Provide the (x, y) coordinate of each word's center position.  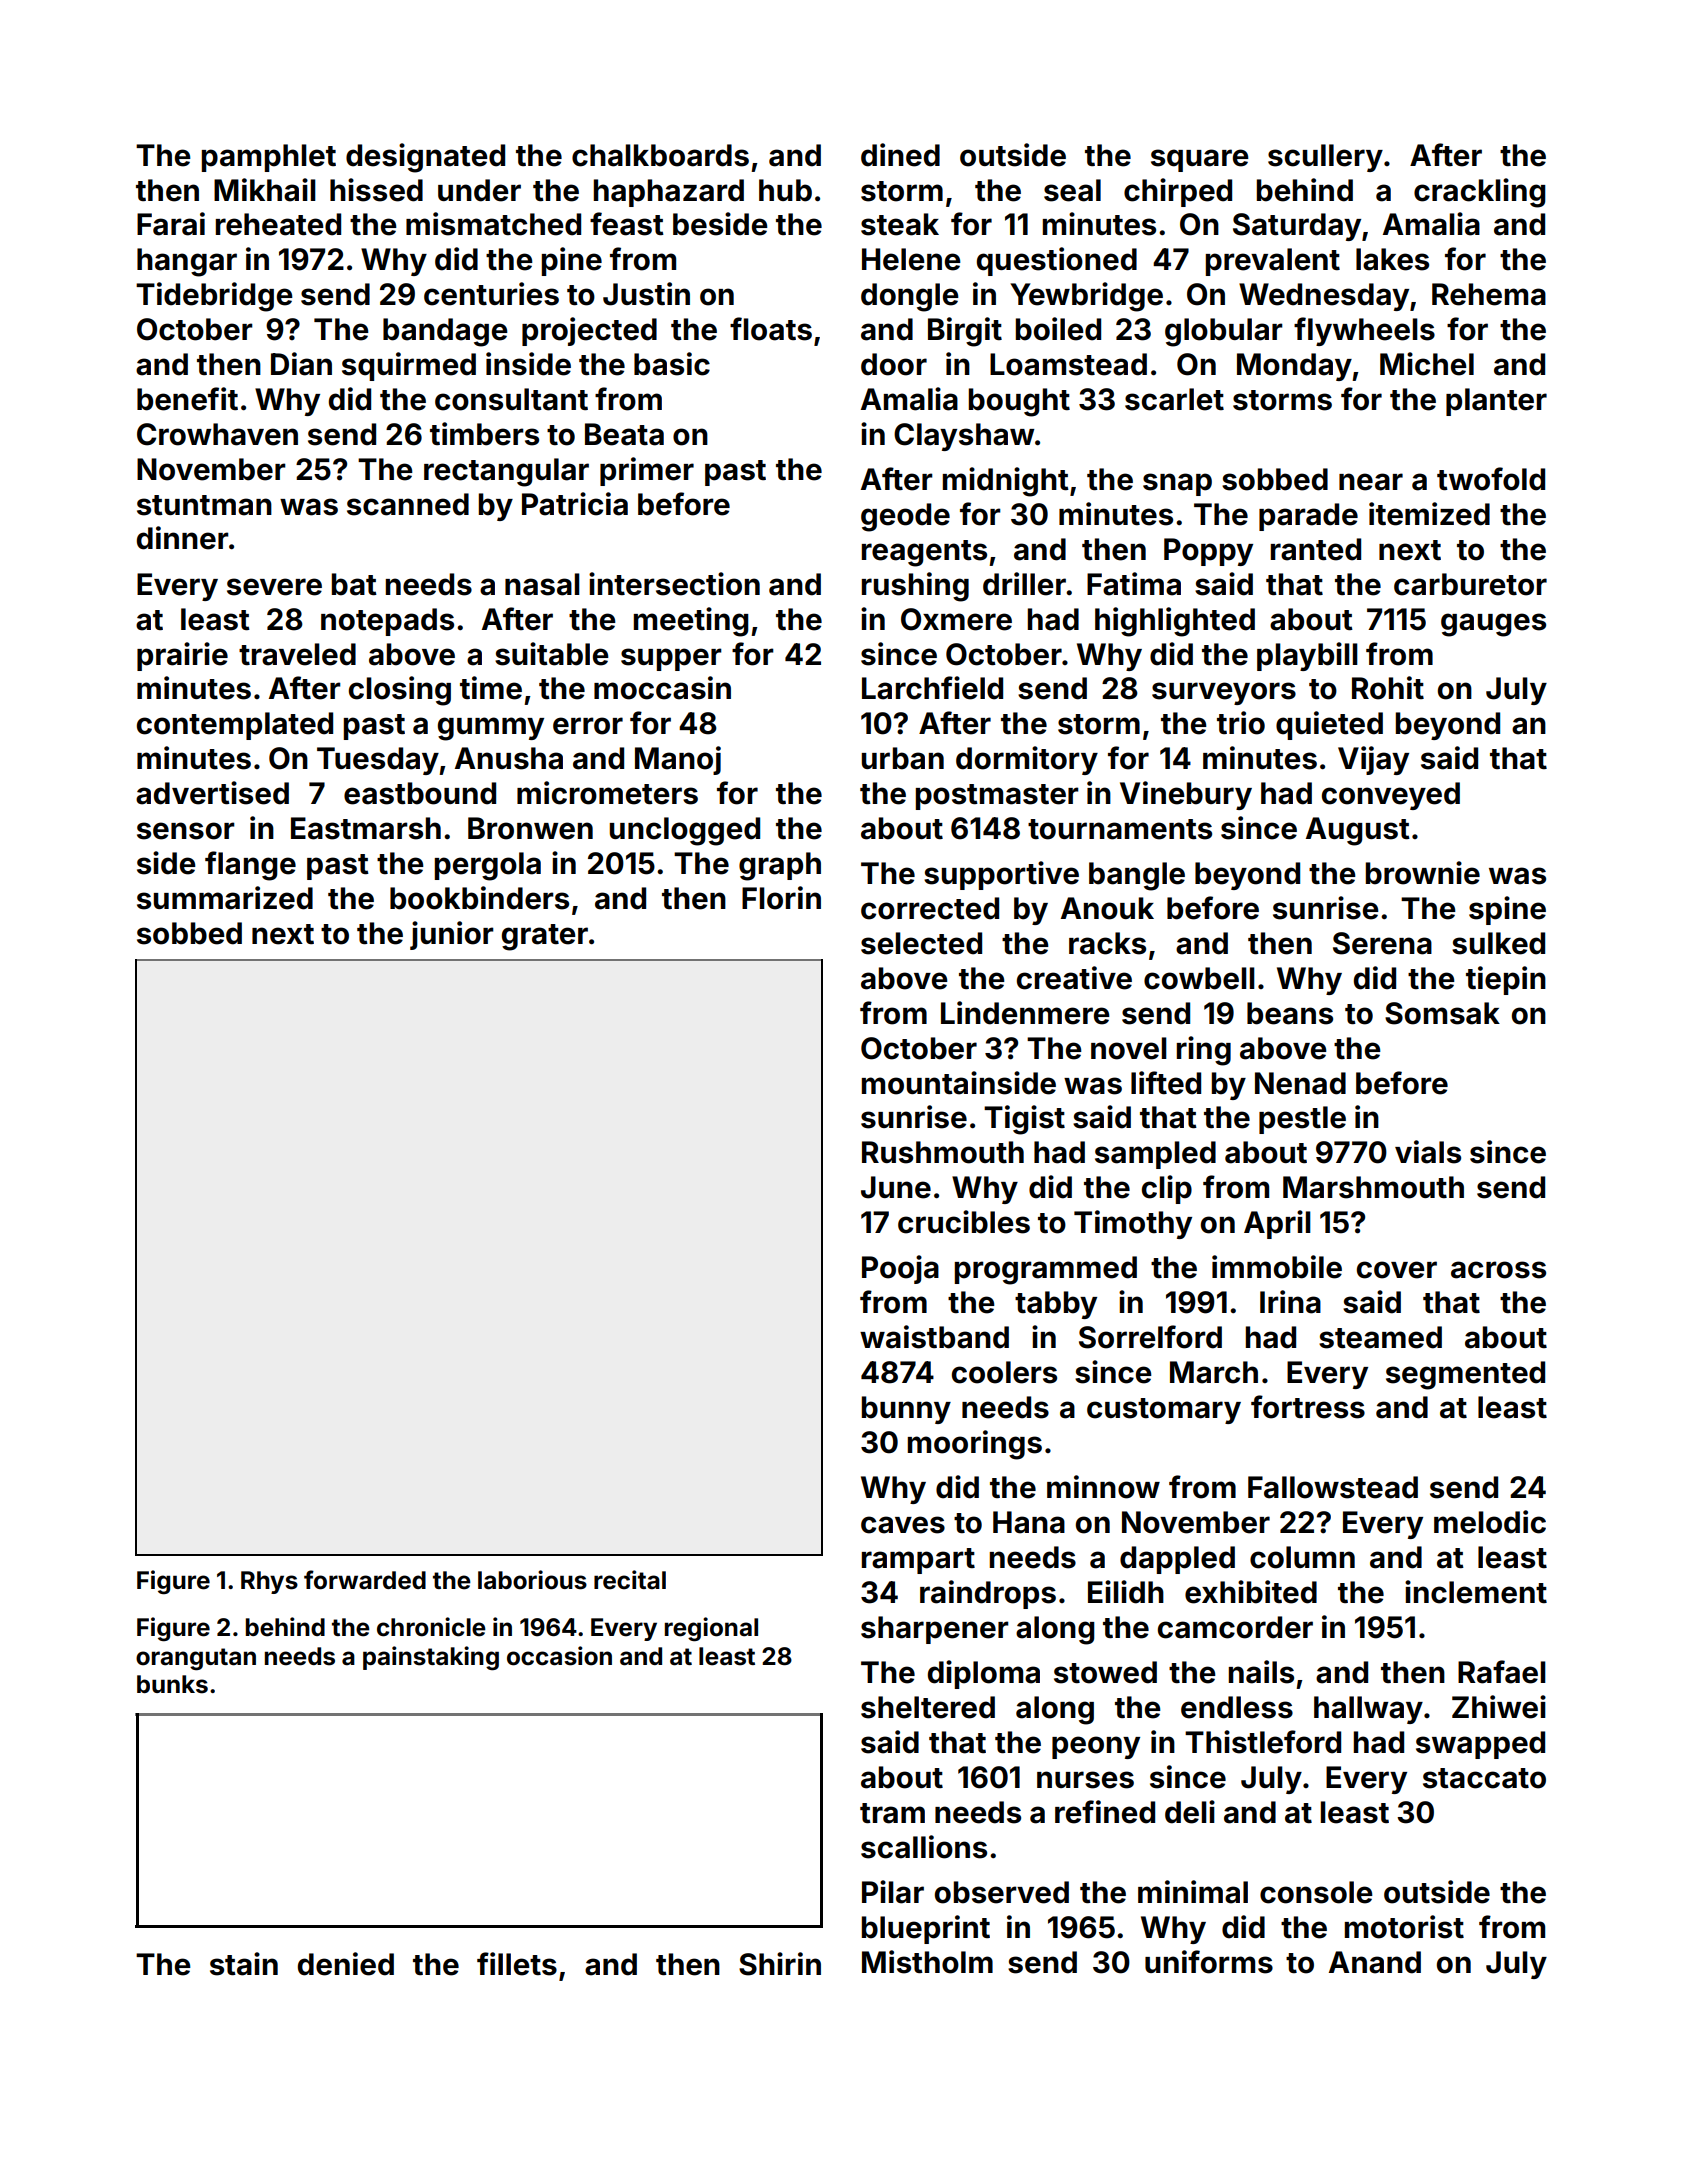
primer (647, 471)
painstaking (431, 1658)
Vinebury (1186, 795)
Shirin (780, 1964)
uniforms (1209, 1962)
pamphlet (269, 158)
